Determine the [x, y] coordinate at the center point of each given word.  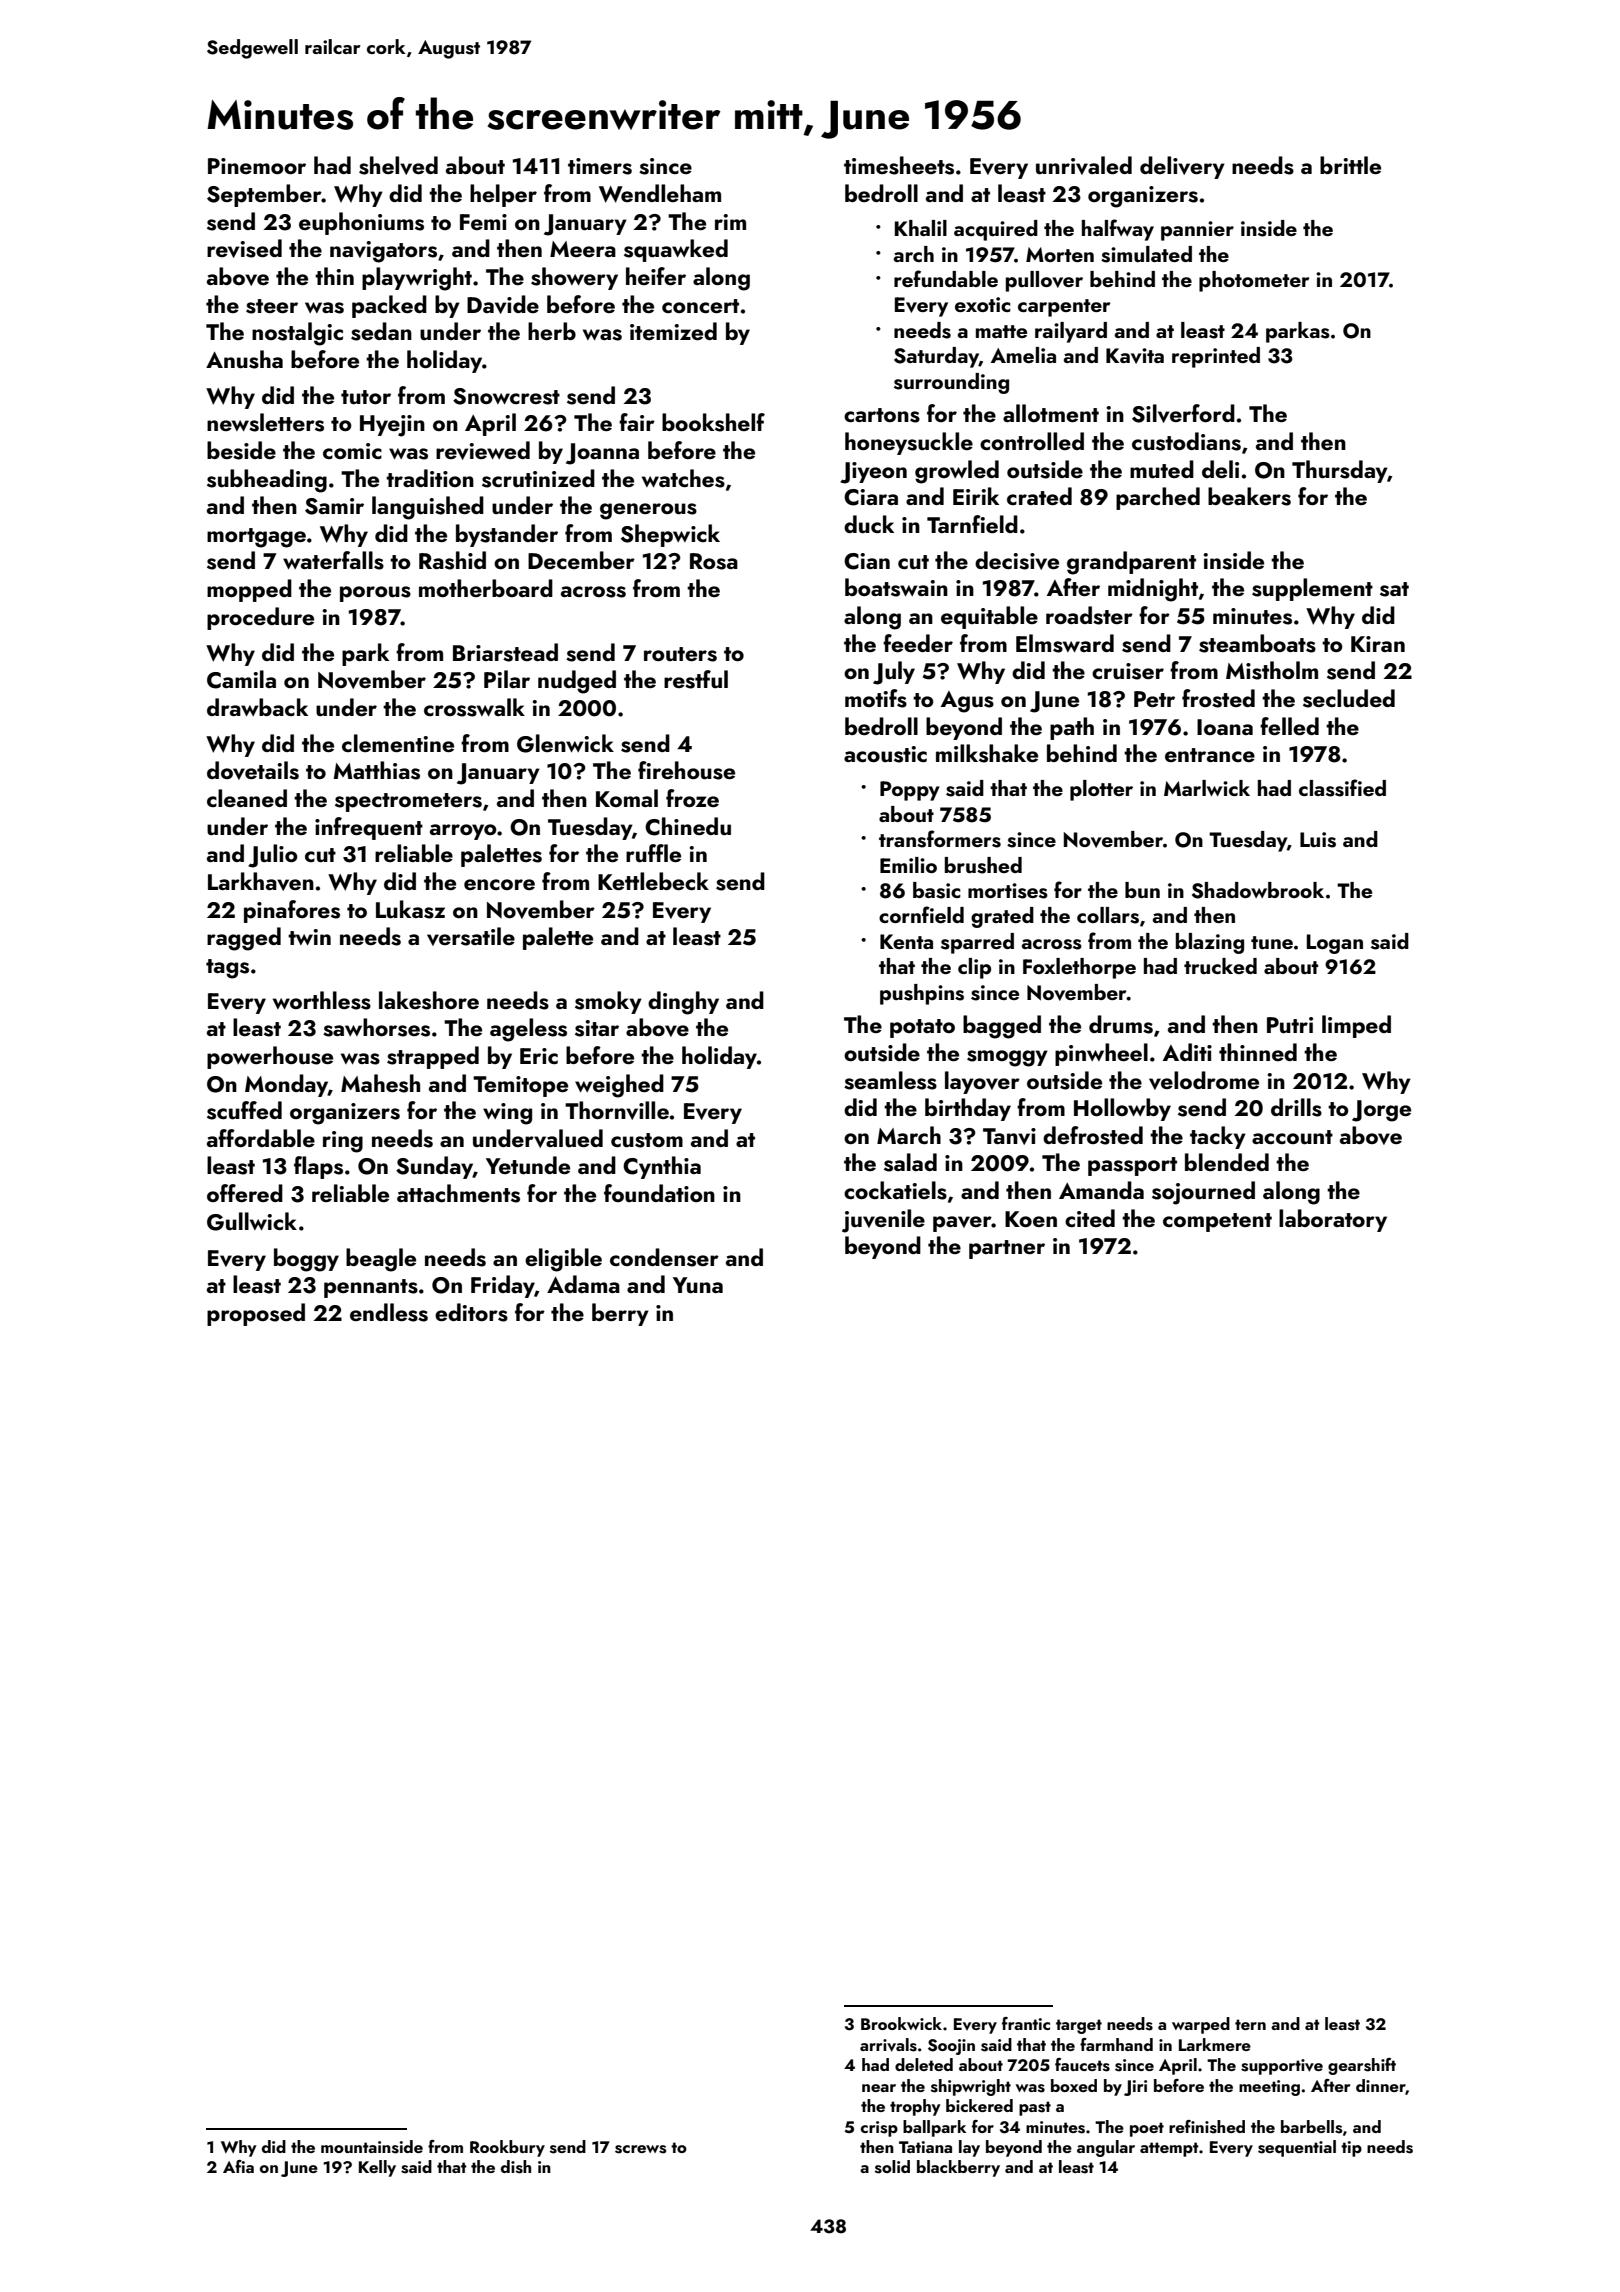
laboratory [1333, 1220]
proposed [256, 1314]
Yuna [698, 1285]
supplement [1312, 589]
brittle [1350, 165]
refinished [1207, 2127]
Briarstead [505, 652]
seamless [890, 1080]
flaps [318, 1167]
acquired [996, 230]
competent [1217, 1222]
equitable [989, 617]
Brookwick [901, 2023]
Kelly [377, 2168]
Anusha [244, 359]
